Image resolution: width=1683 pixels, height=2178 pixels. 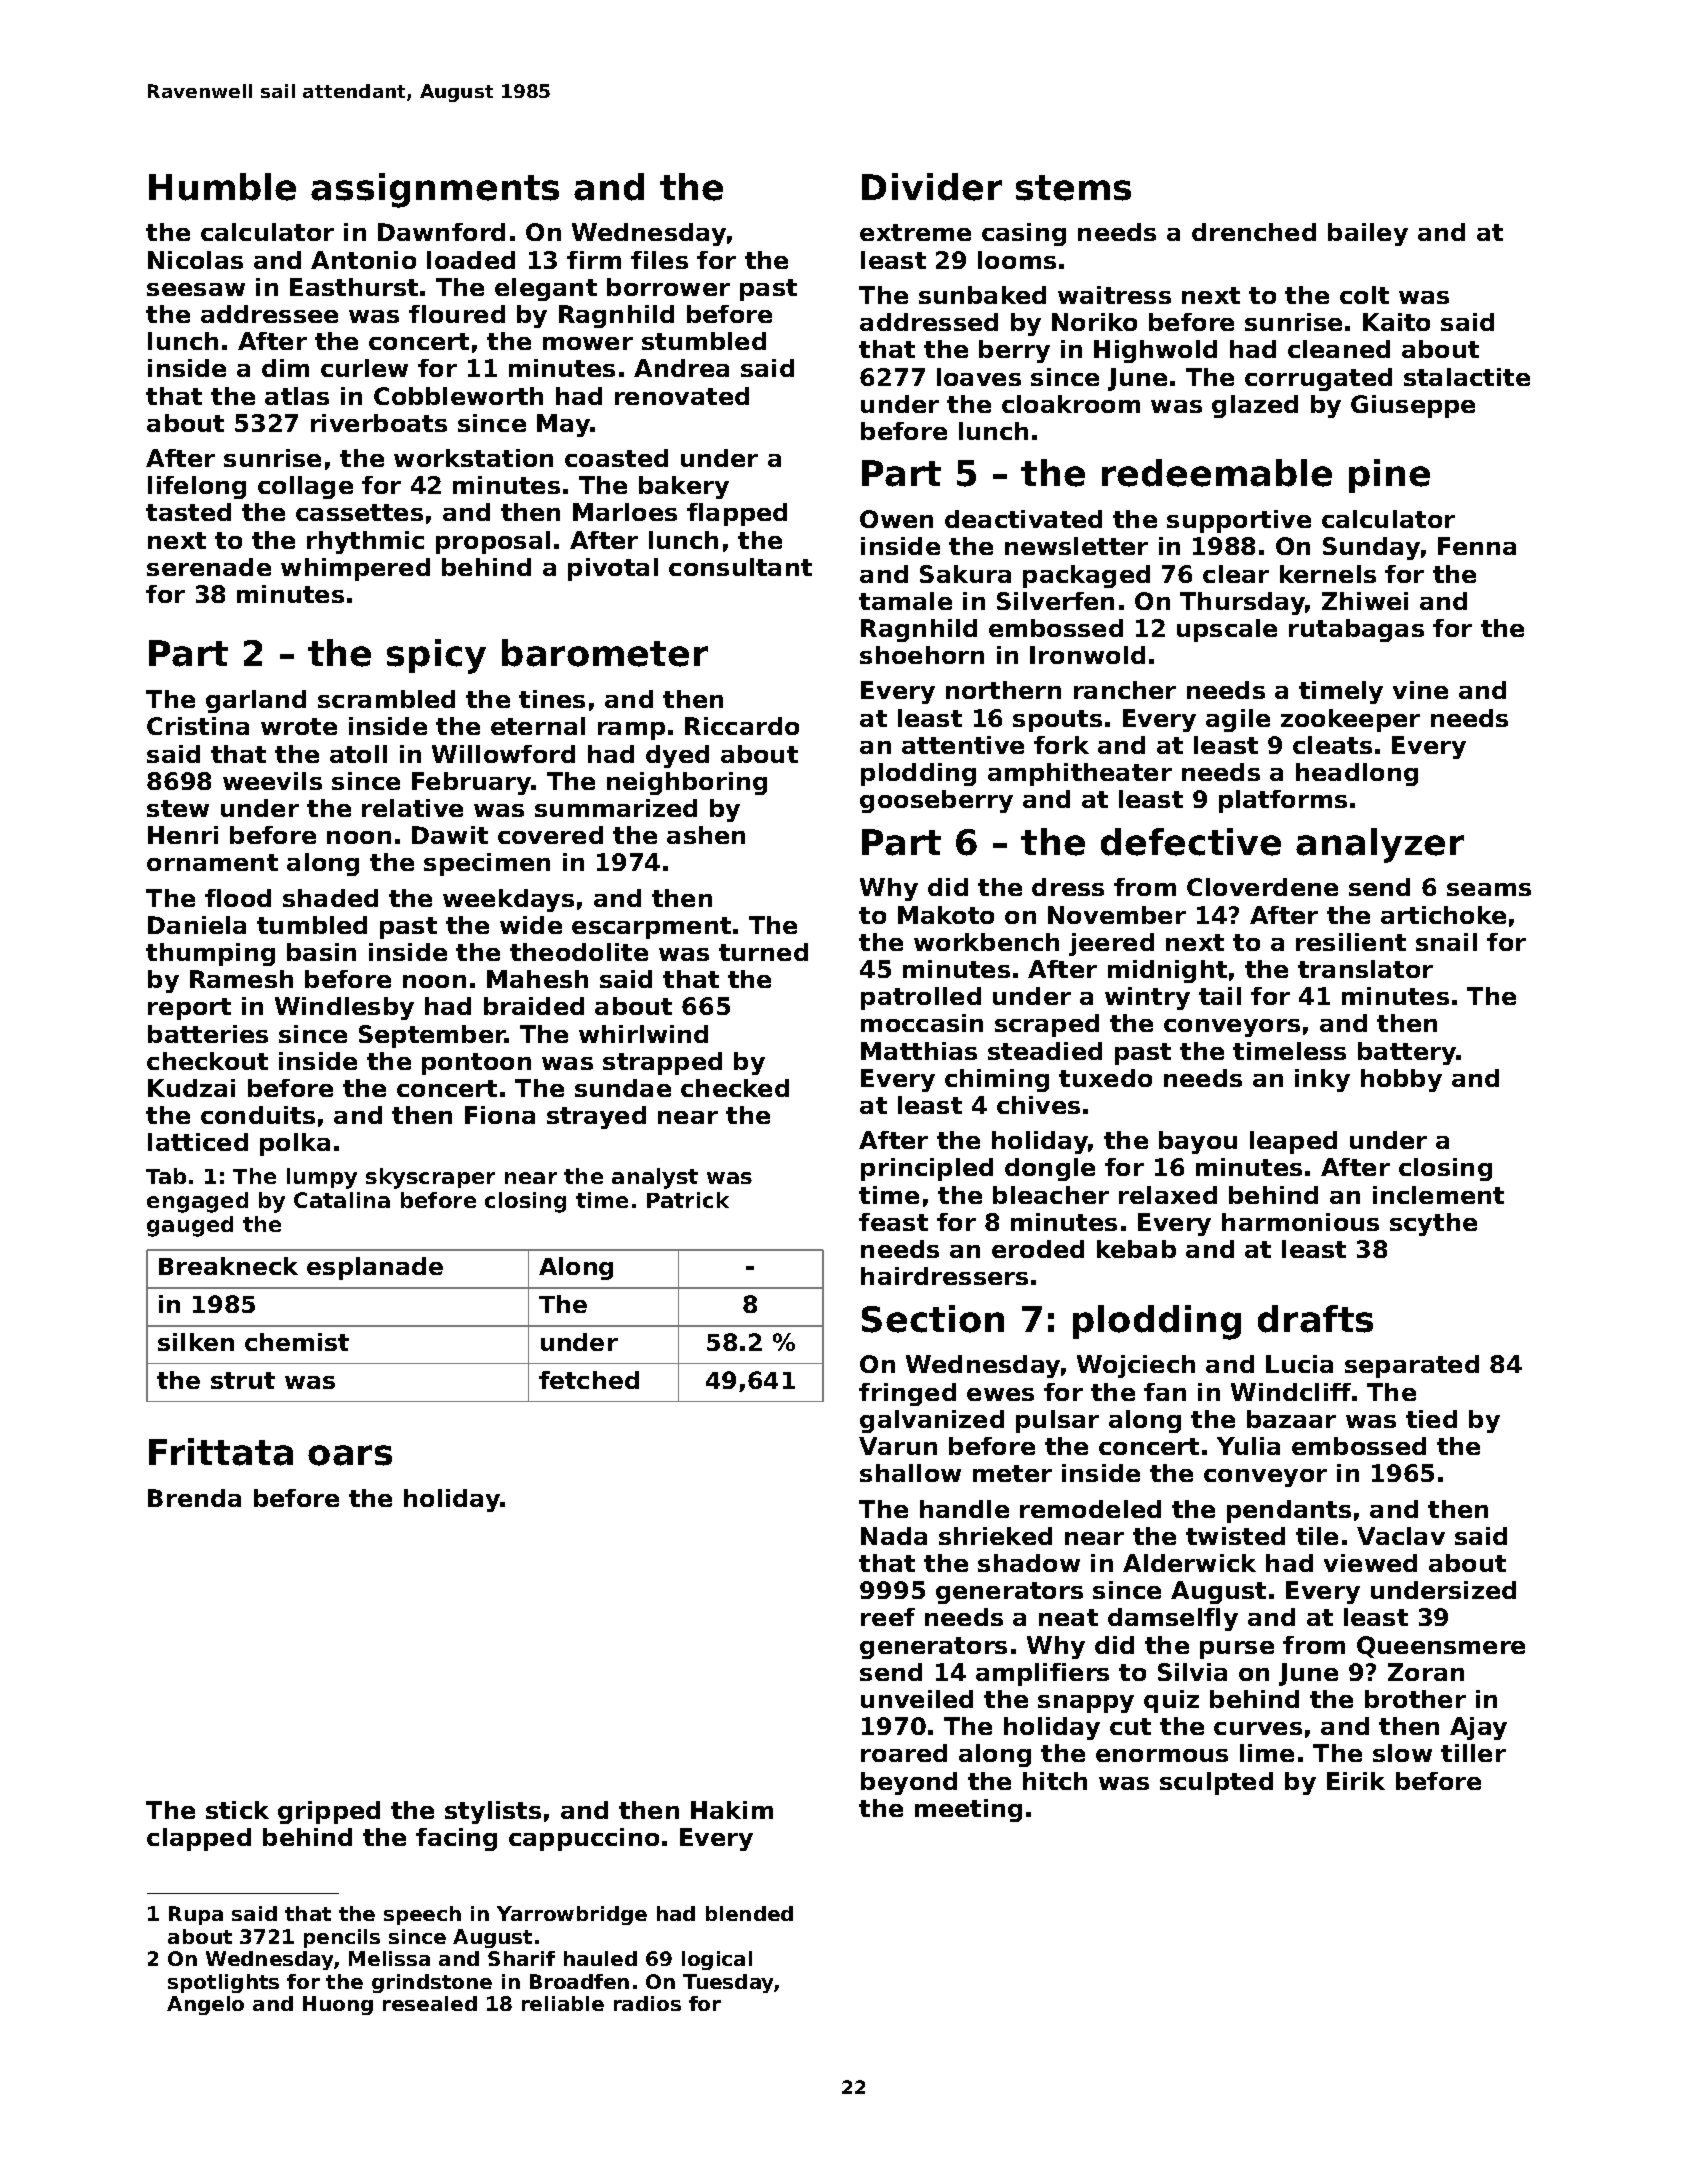 I want to click on Melissa, so click(x=389, y=1958).
